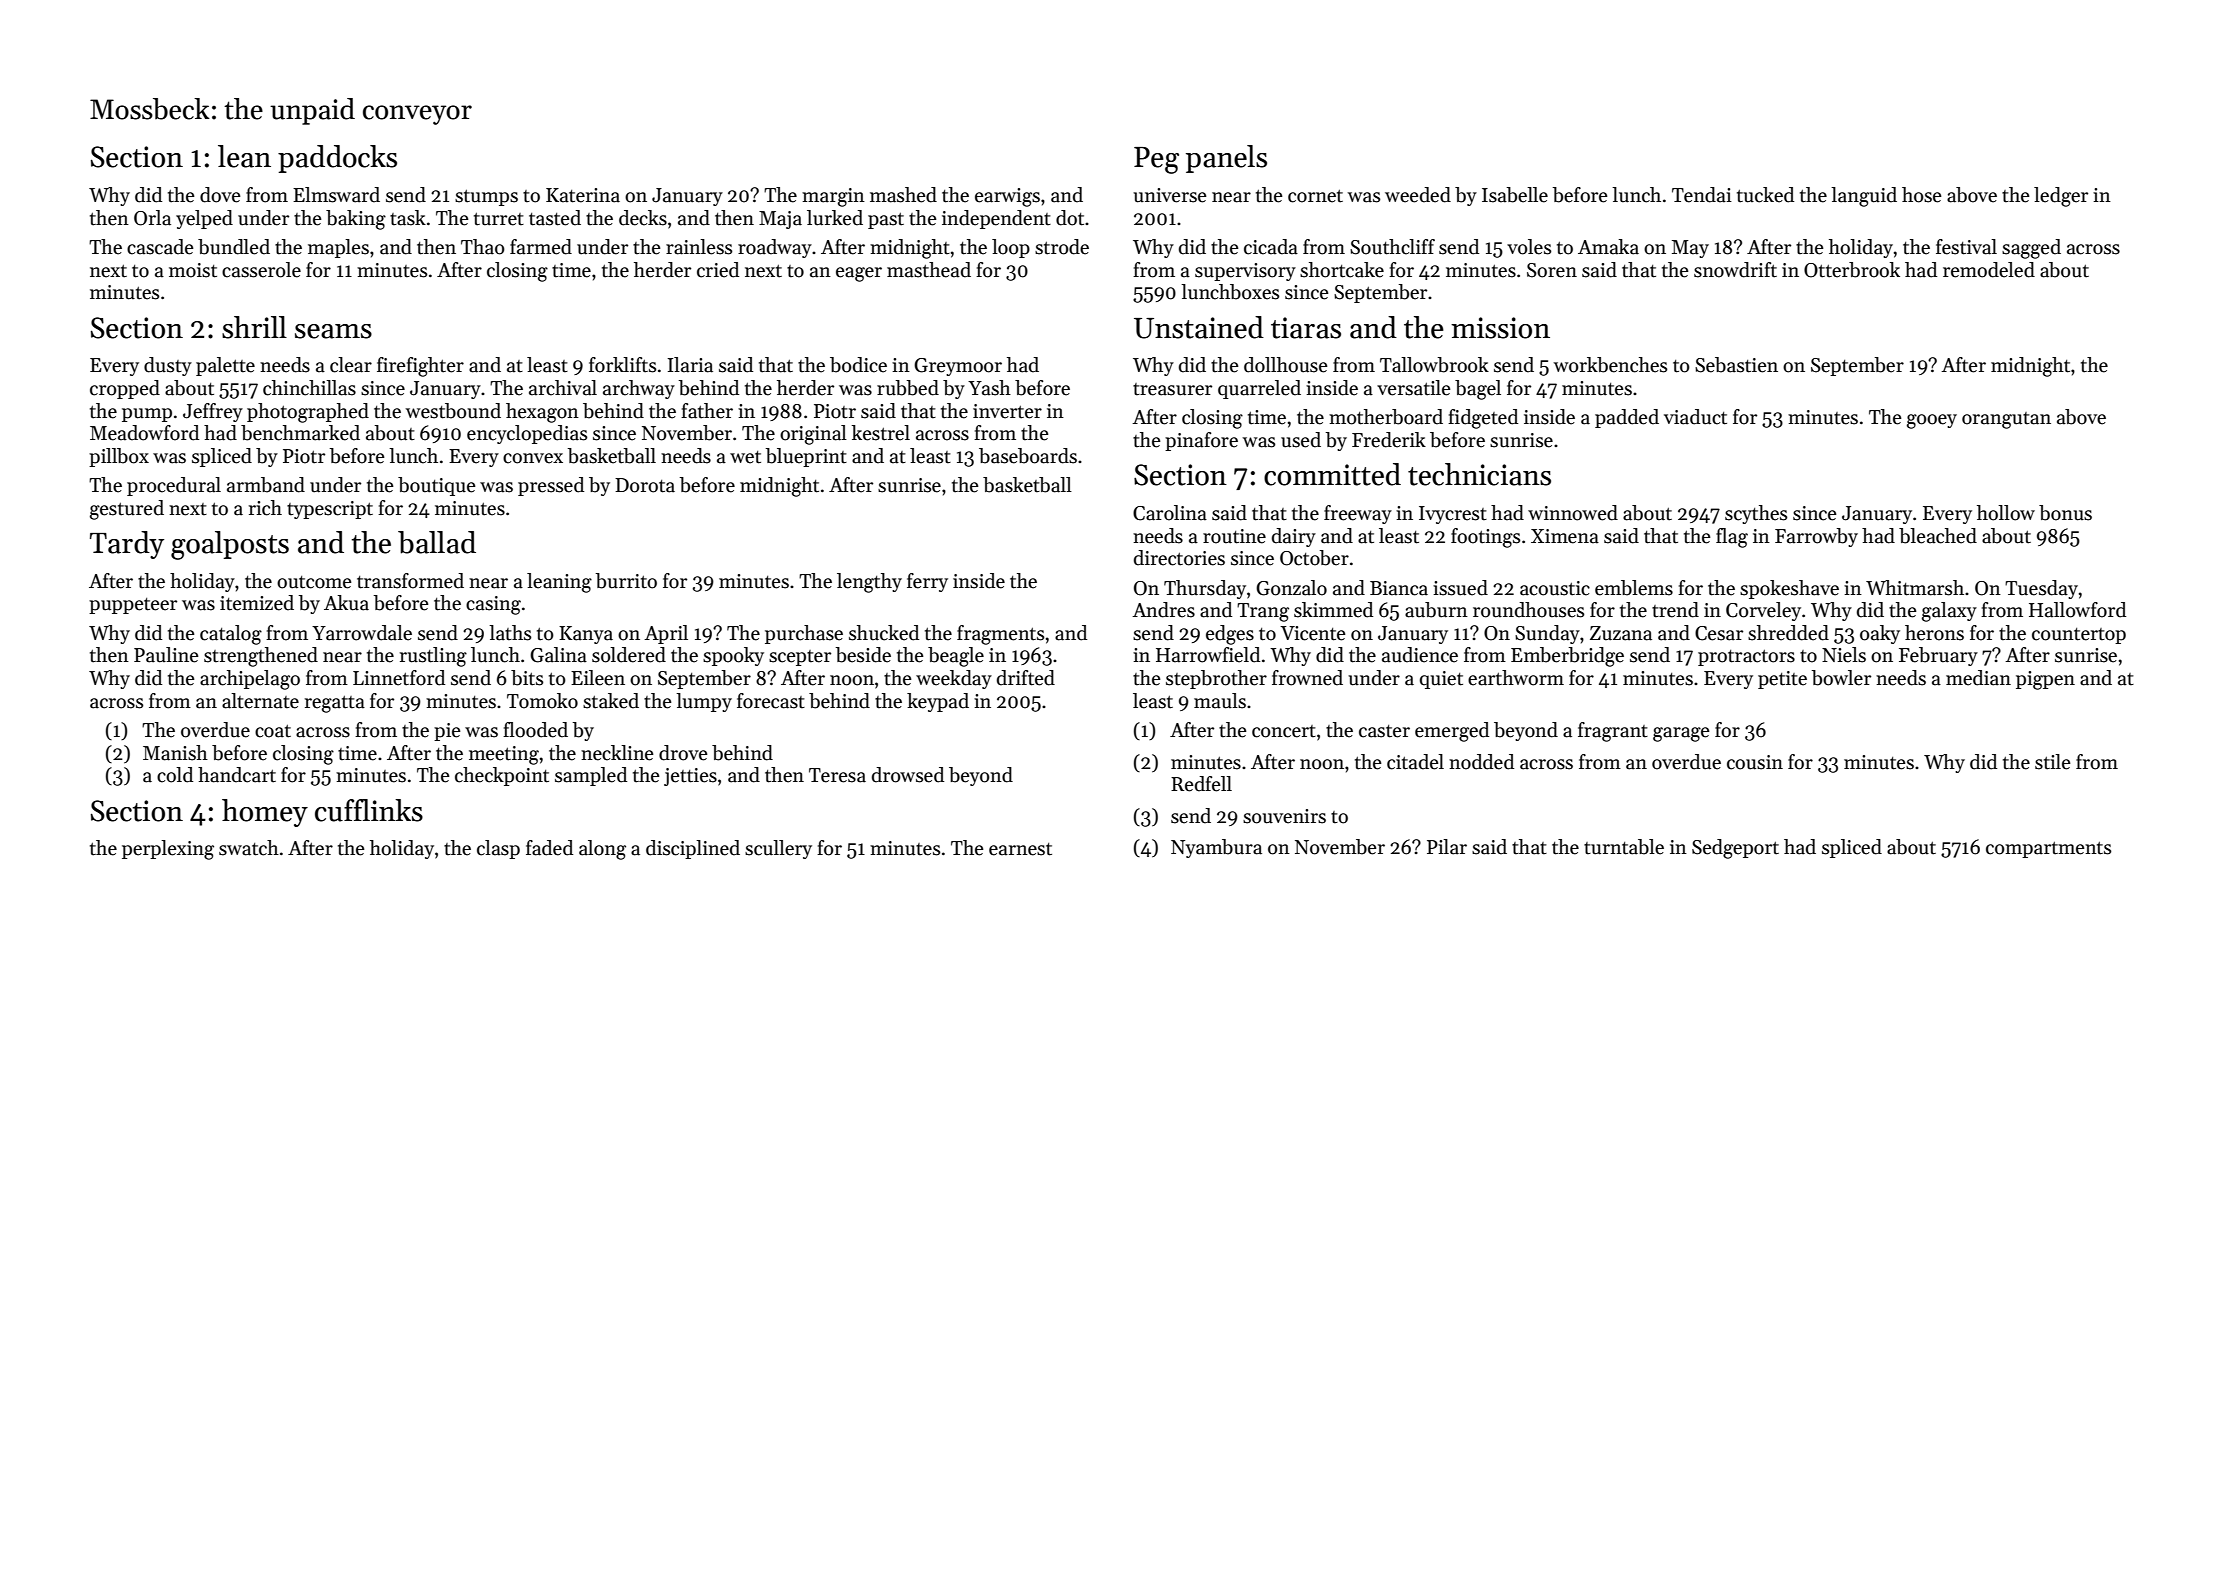 The height and width of the screenshot is (1575, 2227). I want to click on May, so click(1690, 249).
